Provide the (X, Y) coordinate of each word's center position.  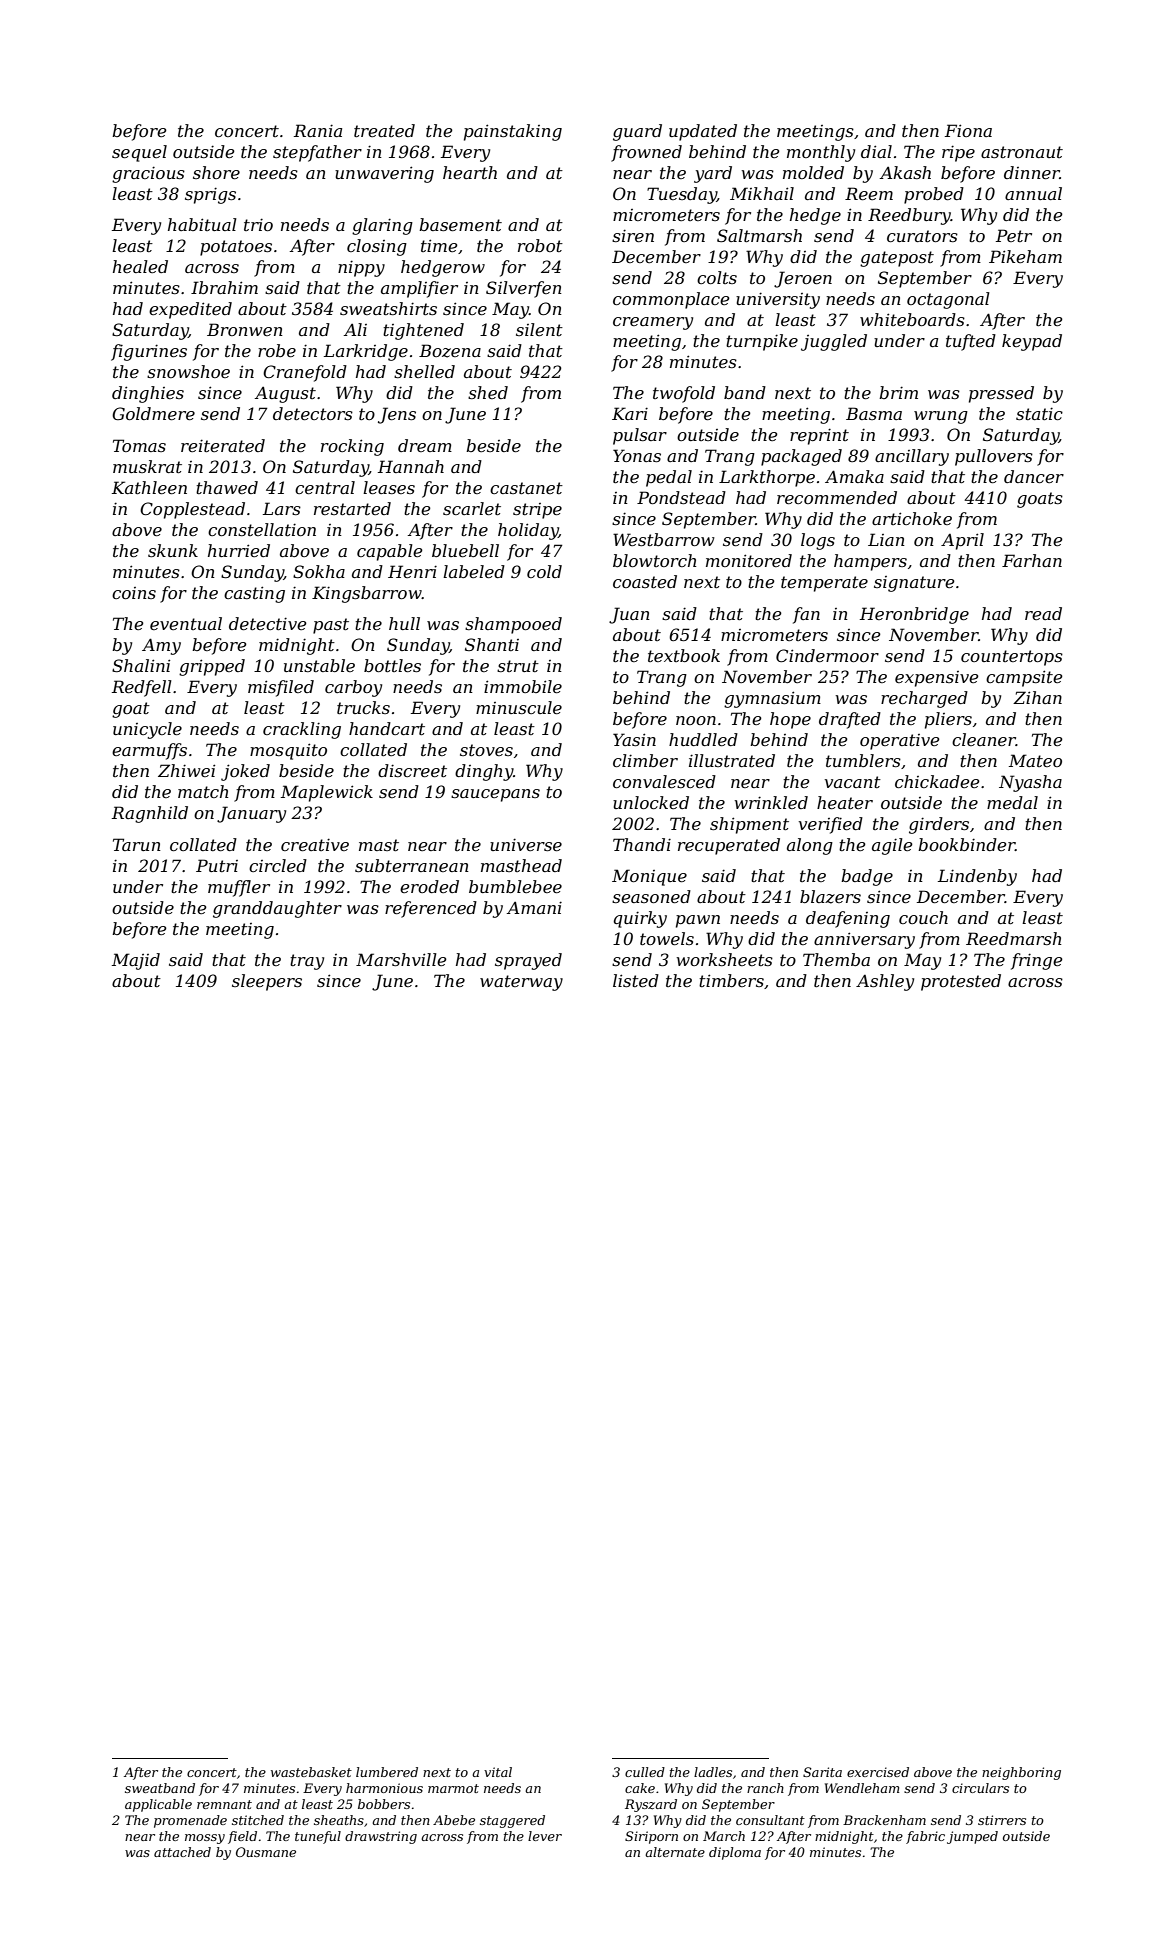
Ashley (885, 982)
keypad (1032, 342)
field (242, 1837)
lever (545, 1836)
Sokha (319, 571)
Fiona (968, 130)
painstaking (513, 132)
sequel (139, 153)
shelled (424, 371)
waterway (521, 983)
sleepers (267, 982)
